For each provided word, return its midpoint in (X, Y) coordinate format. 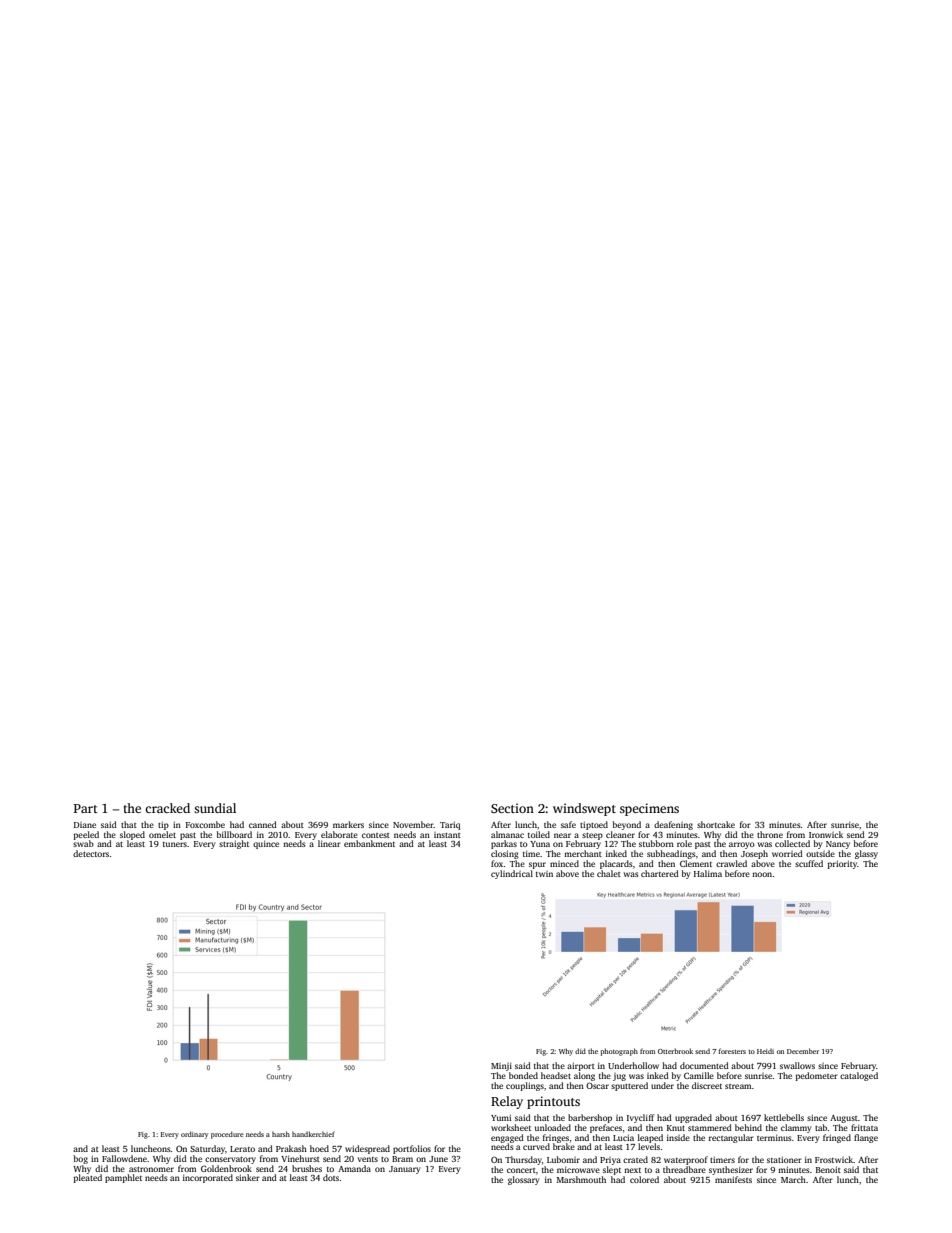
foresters (732, 1051)
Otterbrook (675, 1051)
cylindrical (512, 874)
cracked (167, 808)
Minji (501, 1067)
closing (505, 854)
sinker (248, 1177)
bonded (523, 1075)
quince (266, 845)
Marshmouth (581, 1179)
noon (762, 874)
